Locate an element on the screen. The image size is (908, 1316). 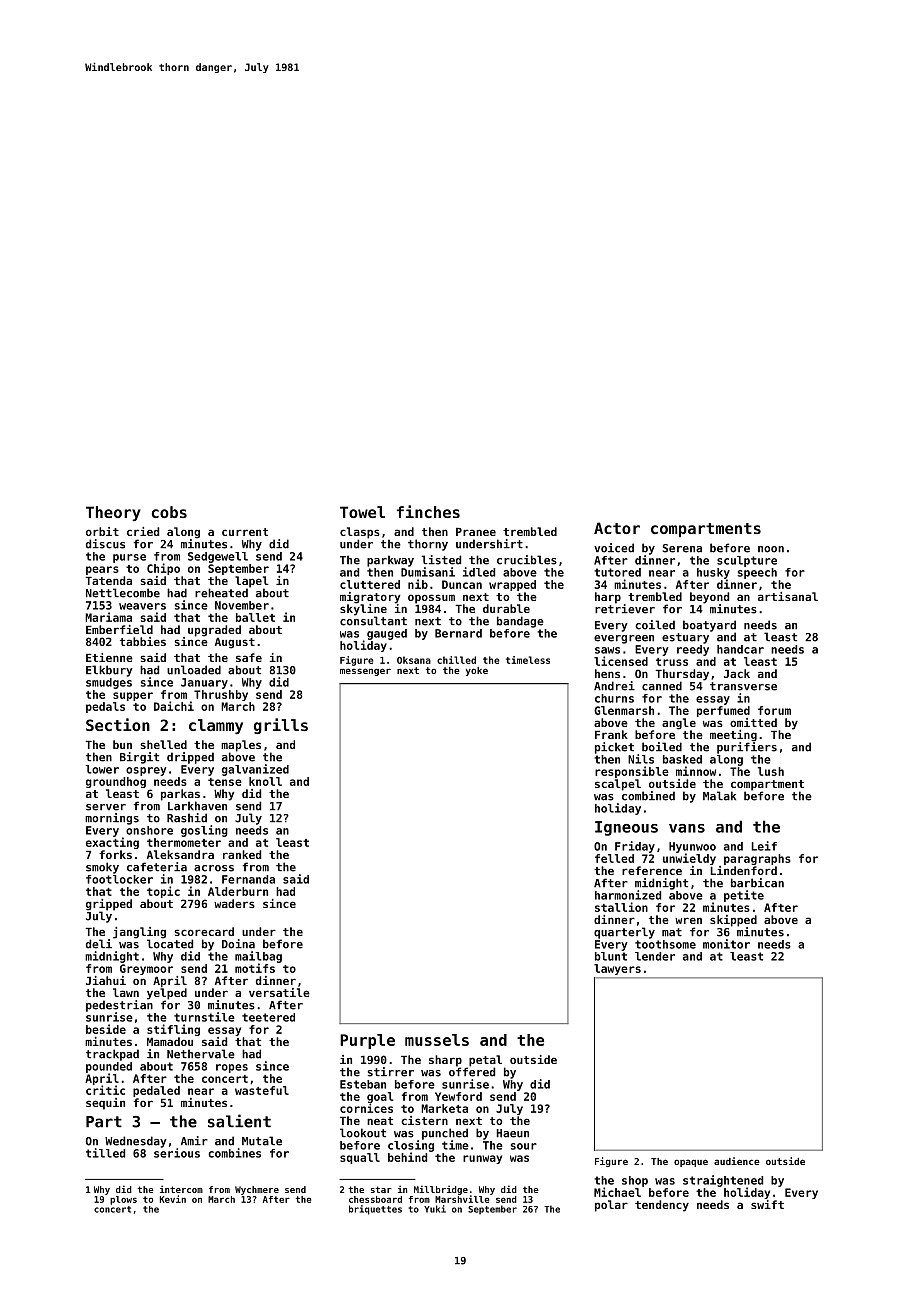
Jack is located at coordinates (737, 673).
